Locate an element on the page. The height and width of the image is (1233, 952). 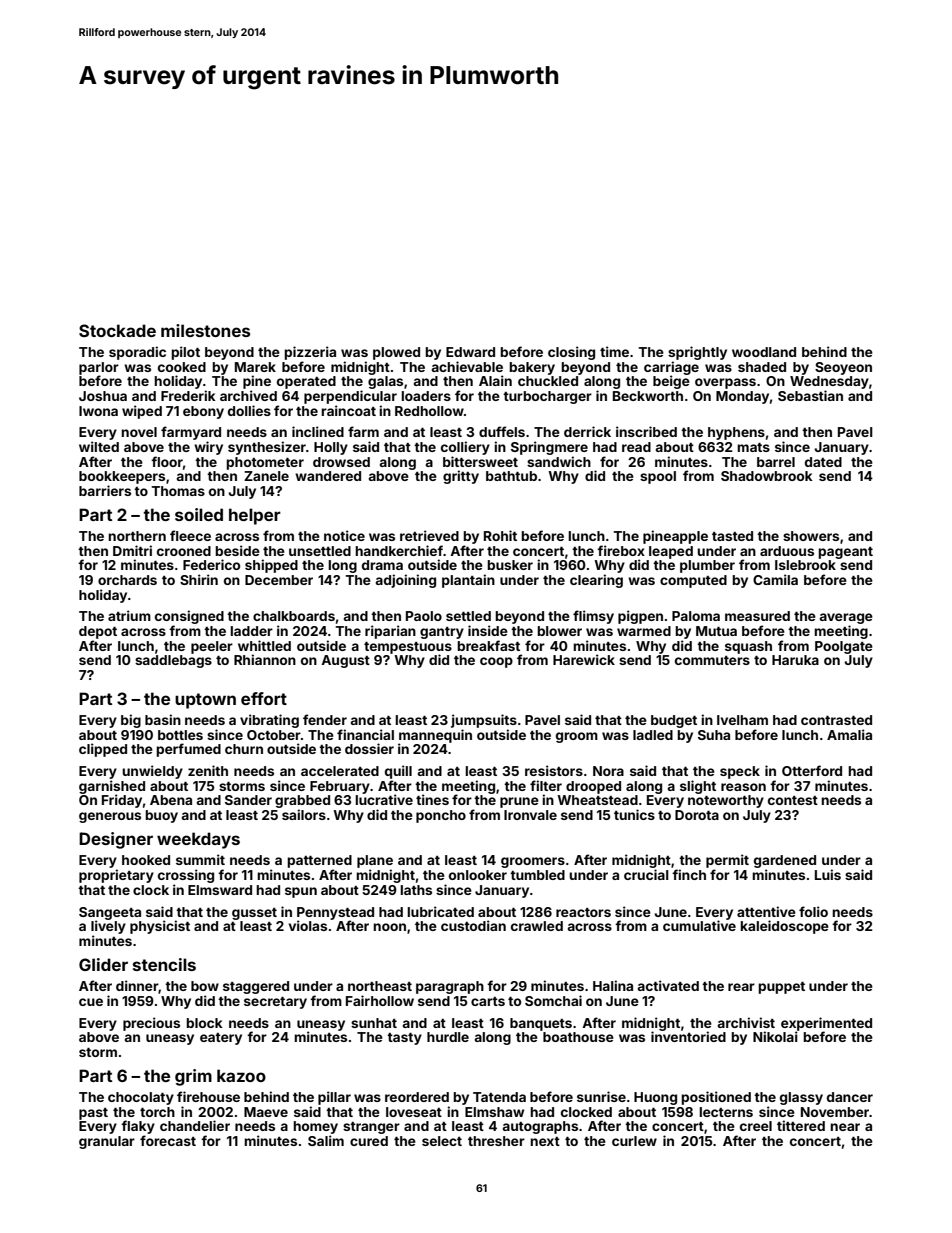
uptown is located at coordinates (205, 701).
